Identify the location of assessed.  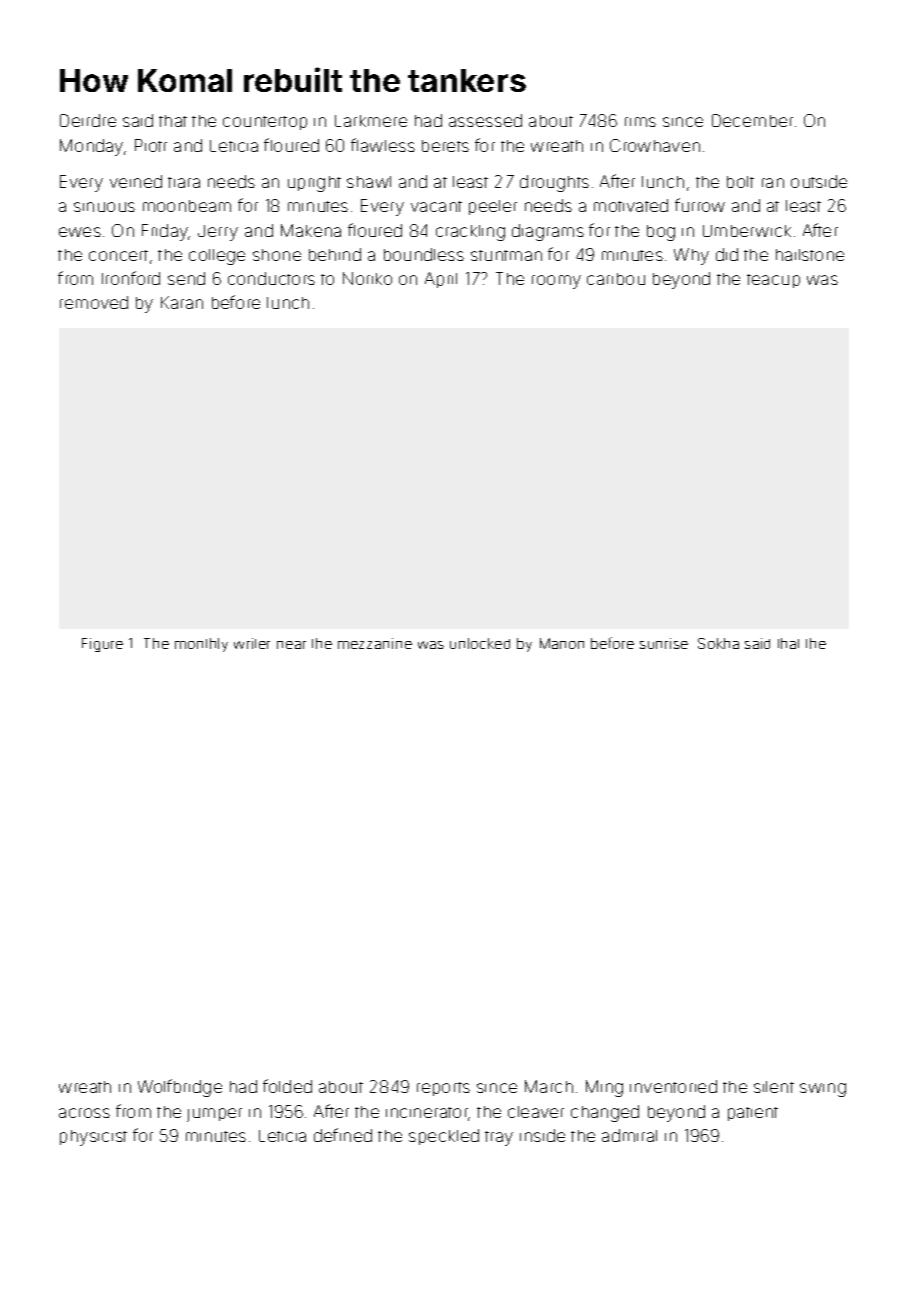
(485, 120).
